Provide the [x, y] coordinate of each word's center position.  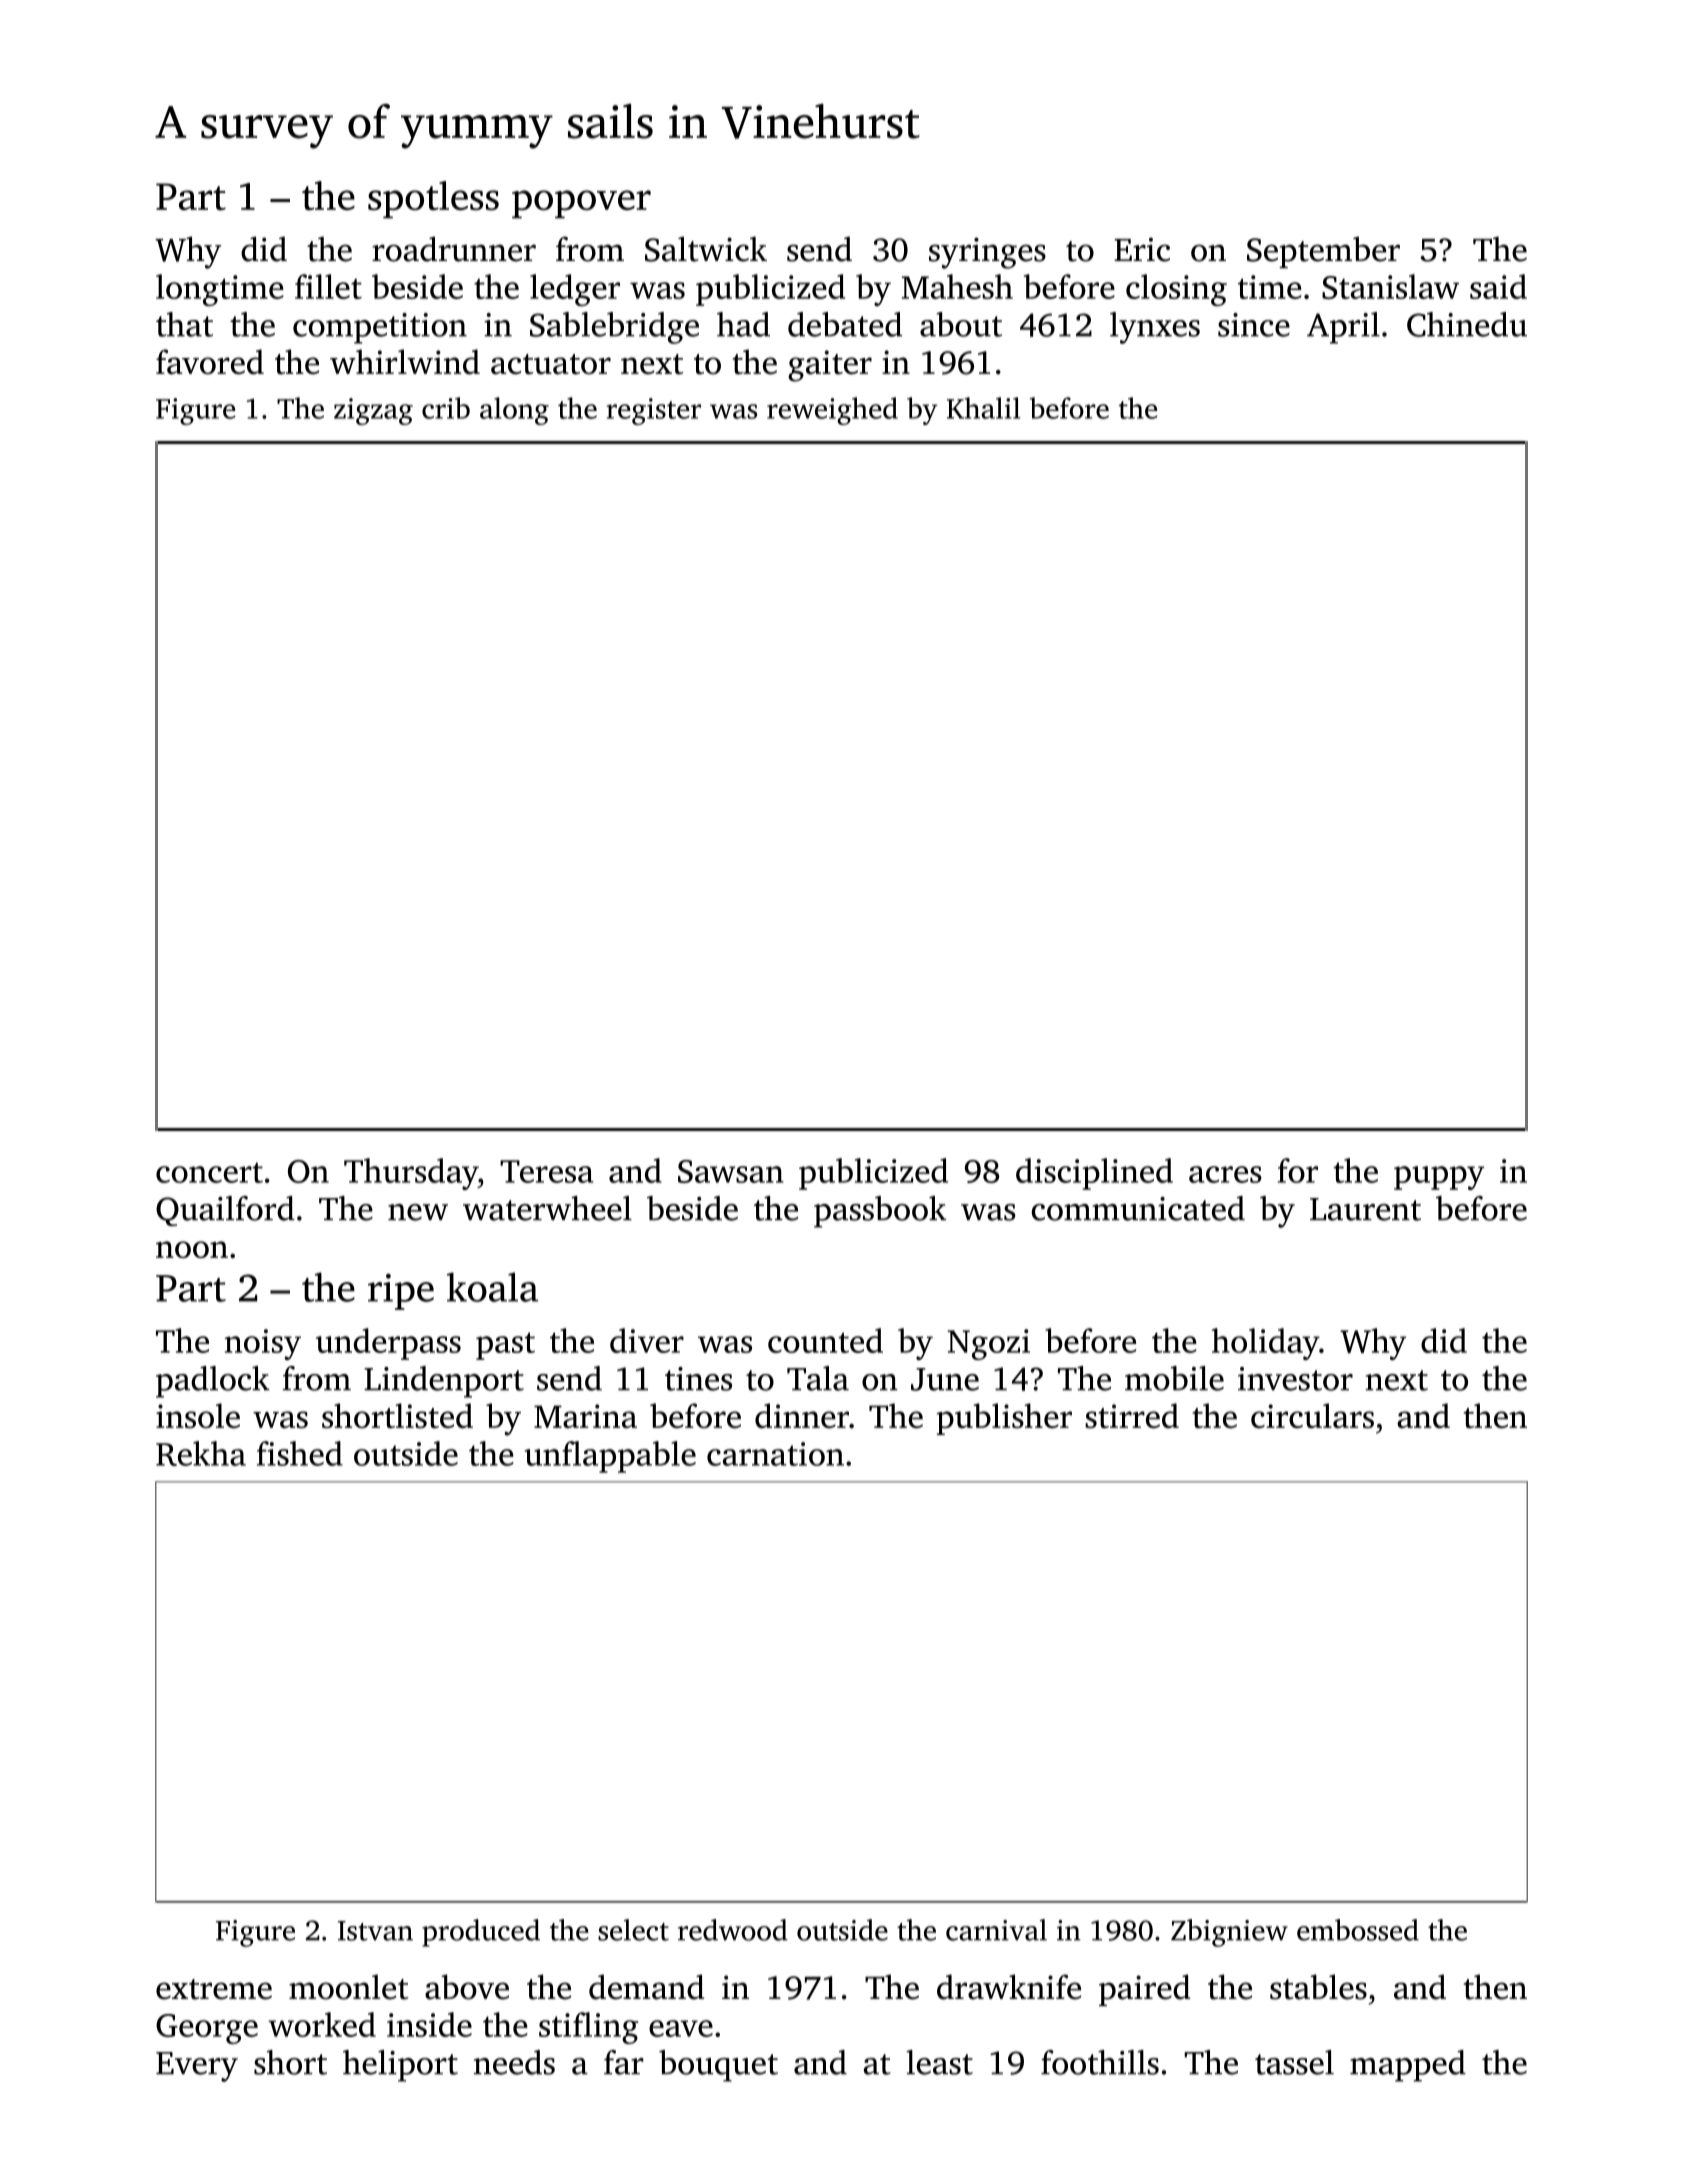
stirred [1132, 1415]
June [945, 1379]
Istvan [375, 1931]
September [1323, 252]
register [653, 411]
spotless [433, 200]
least [940, 2062]
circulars [1312, 1415]
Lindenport [444, 1382]
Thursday [411, 1174]
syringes [987, 253]
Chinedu [1467, 324]
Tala [818, 1378]
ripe [401, 1292]
